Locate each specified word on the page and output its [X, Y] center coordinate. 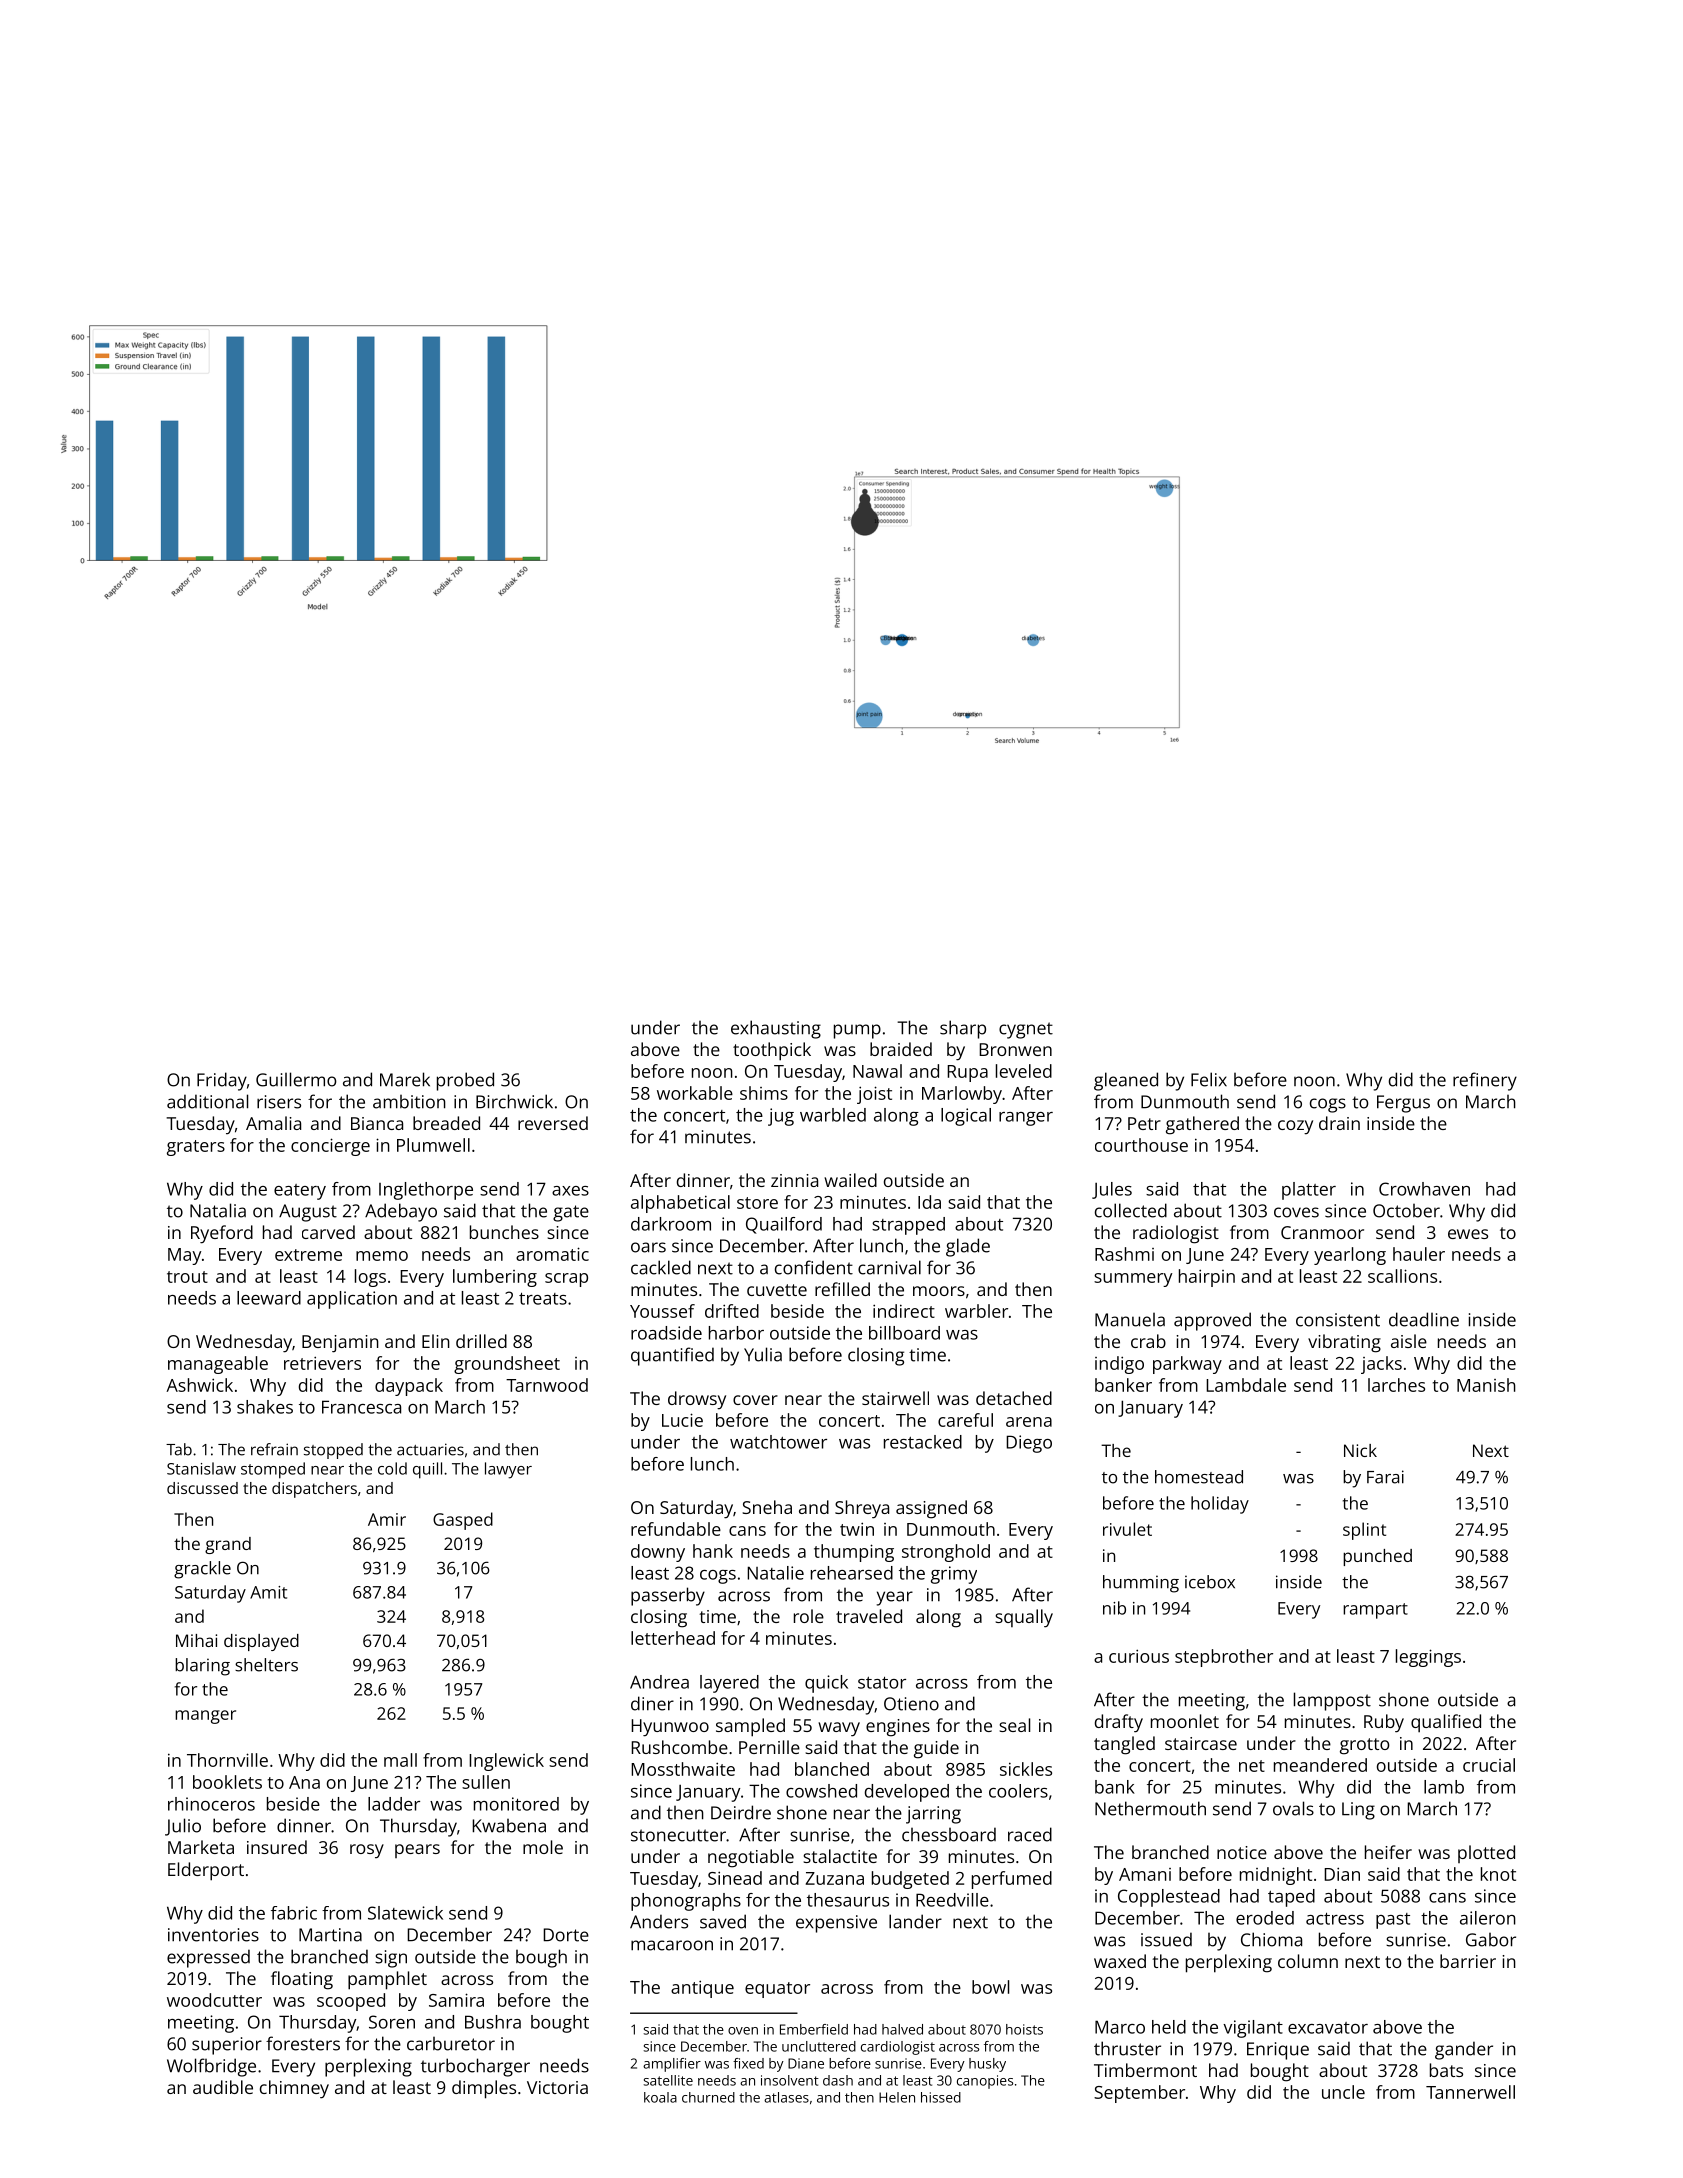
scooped [351, 2002]
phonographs [686, 1902]
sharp [963, 1029]
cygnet [1026, 1030]
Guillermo [296, 1079]
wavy [839, 1729]
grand [228, 1545]
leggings [1428, 1658]
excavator [1328, 2028]
